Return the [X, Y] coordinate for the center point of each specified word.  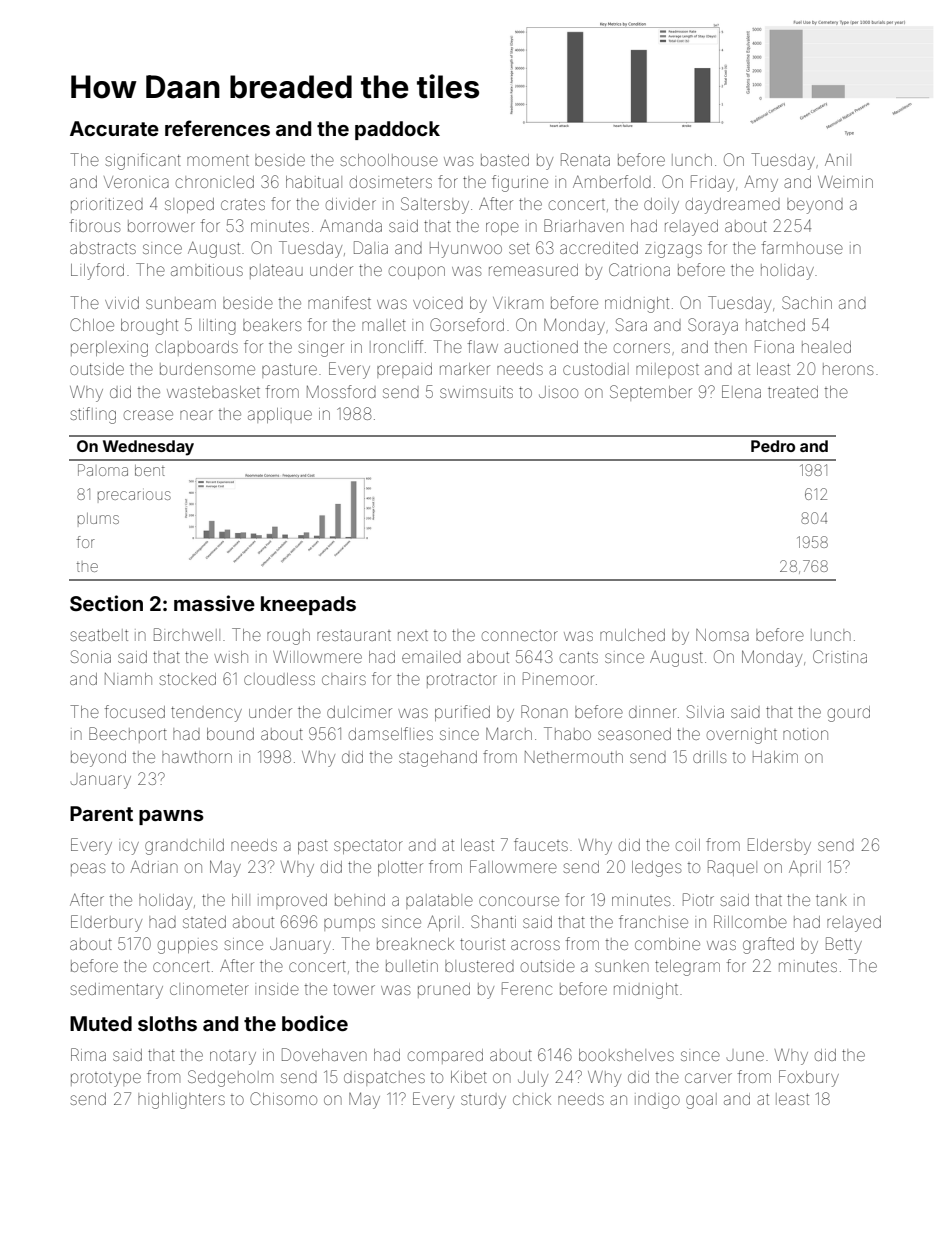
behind [360, 900]
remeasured [533, 270]
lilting [217, 327]
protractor [462, 681]
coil [688, 845]
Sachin [807, 302]
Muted [101, 1023]
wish [231, 657]
